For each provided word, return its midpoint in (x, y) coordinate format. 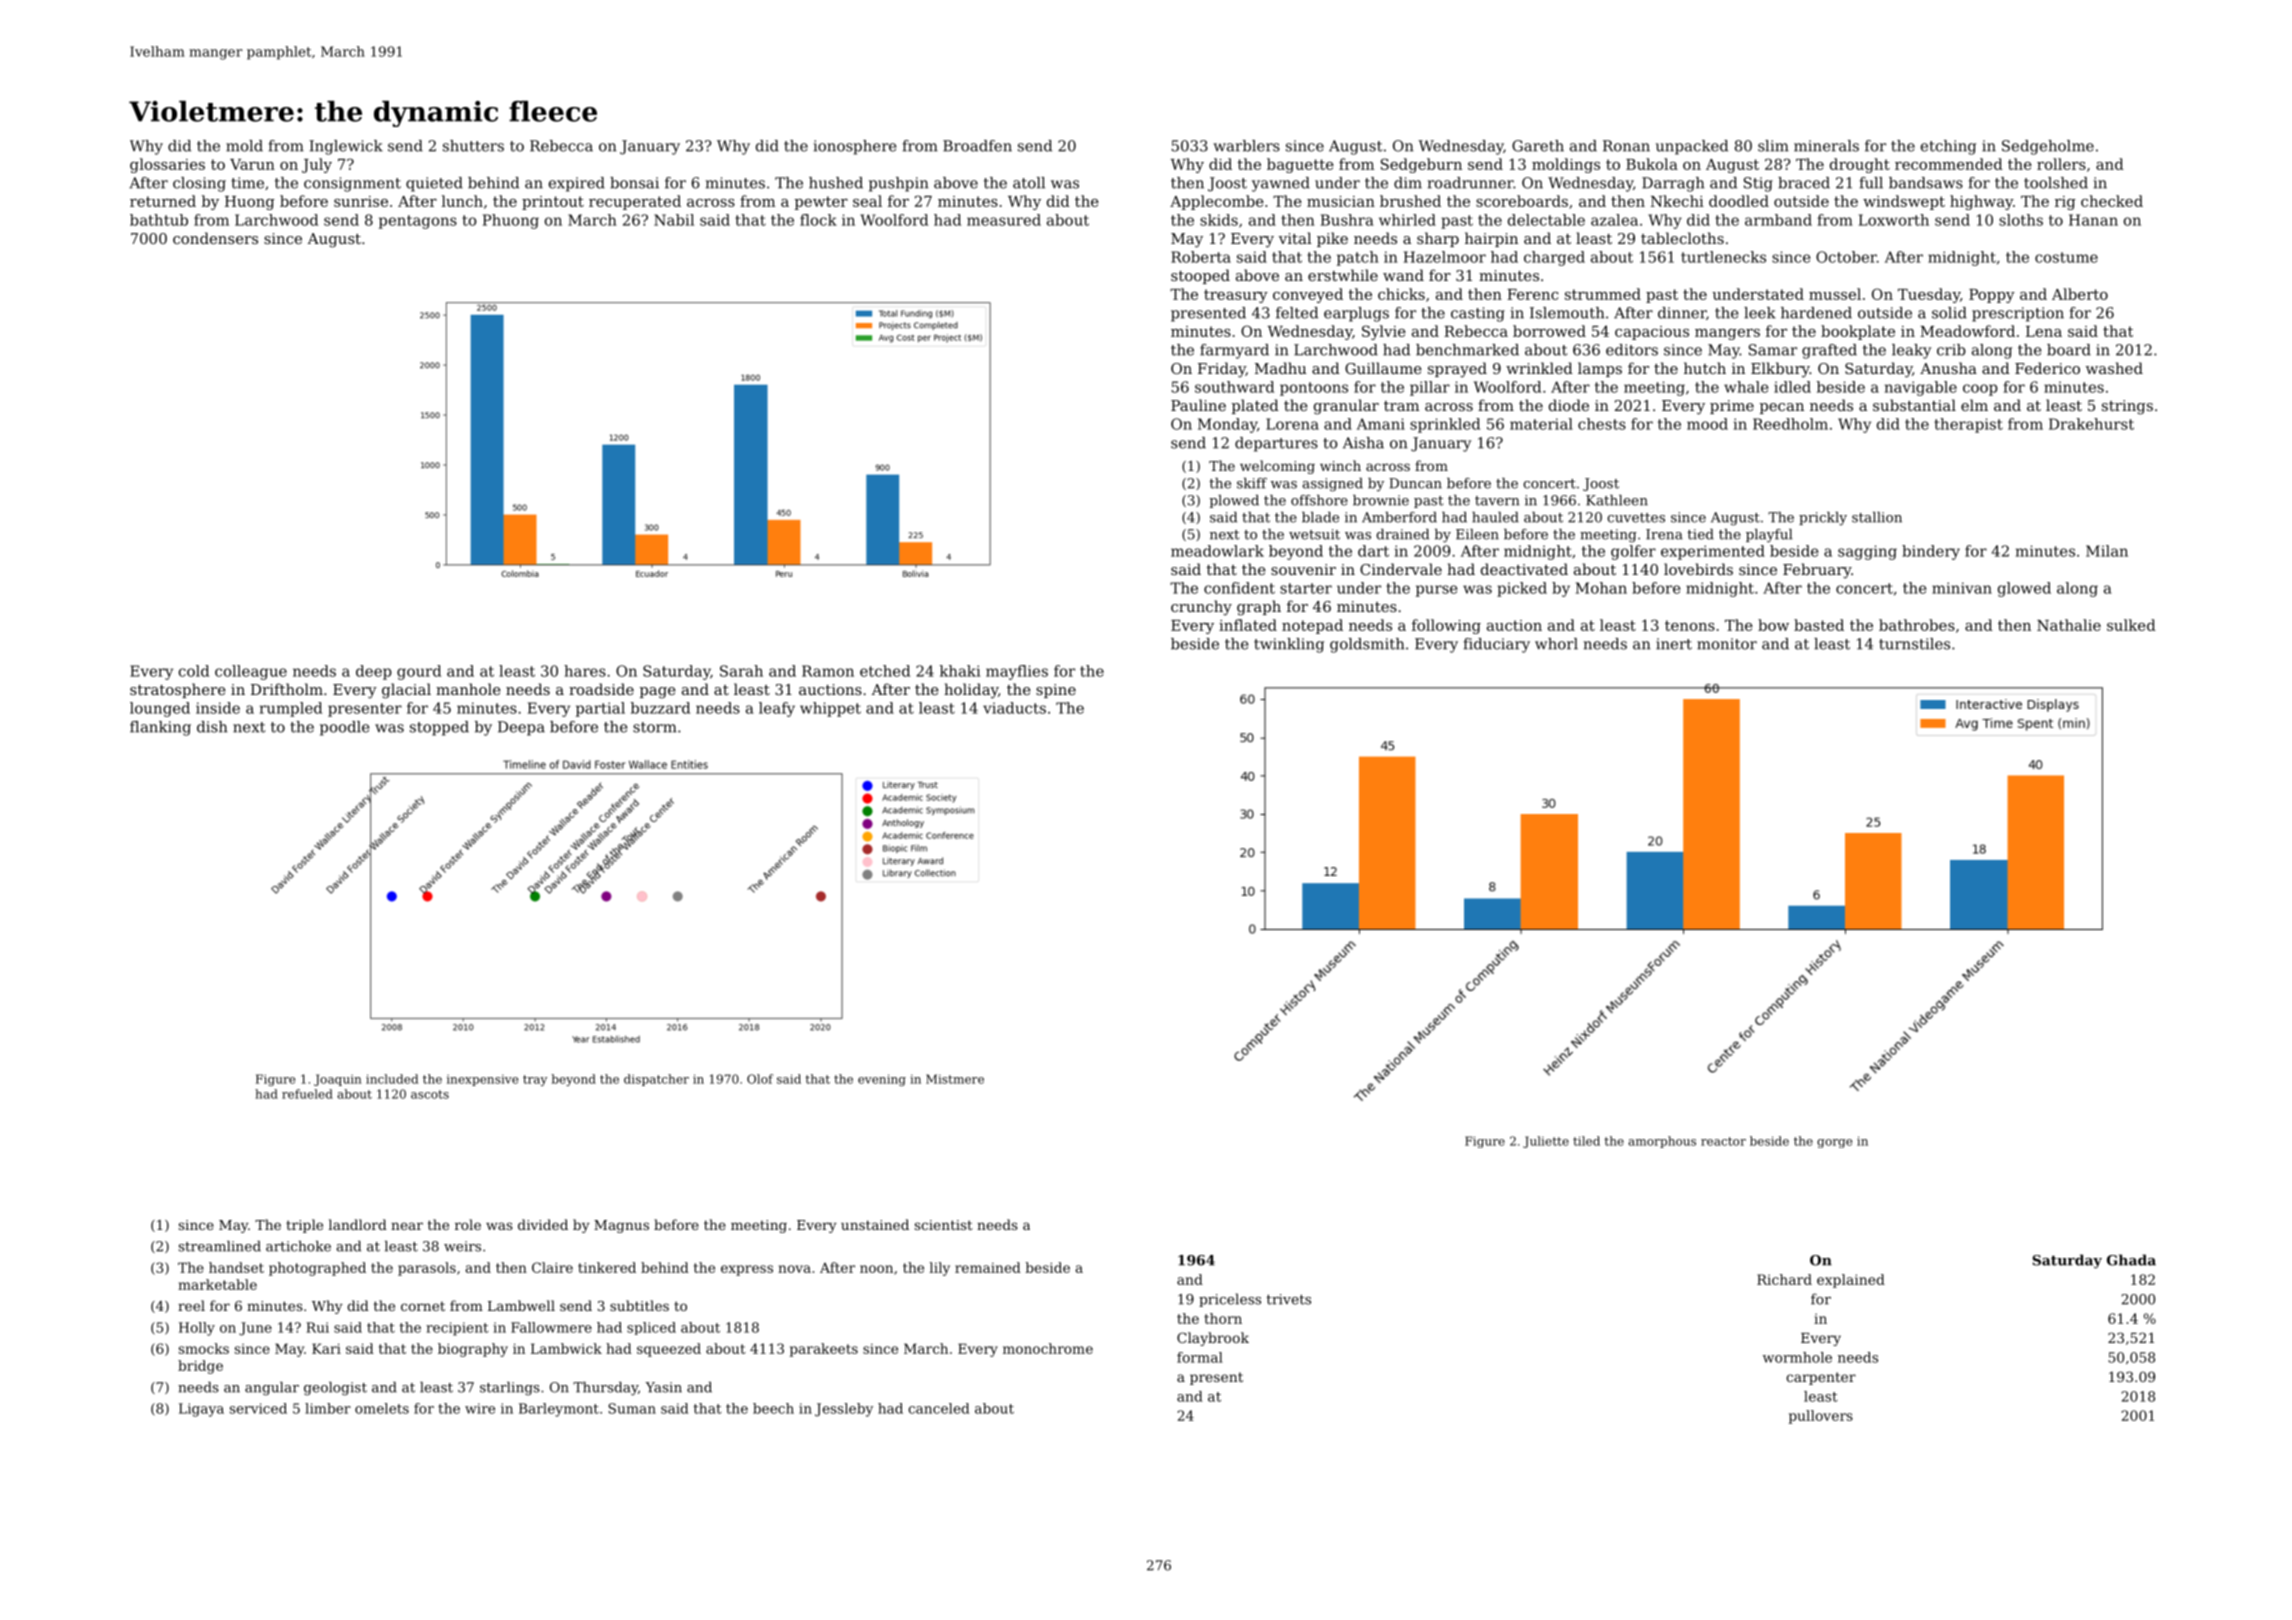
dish (212, 727)
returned (163, 201)
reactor (1723, 1141)
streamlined (220, 1246)
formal (1200, 1357)
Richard (1784, 1279)
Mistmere (955, 1079)
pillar (1430, 388)
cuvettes (1636, 518)
